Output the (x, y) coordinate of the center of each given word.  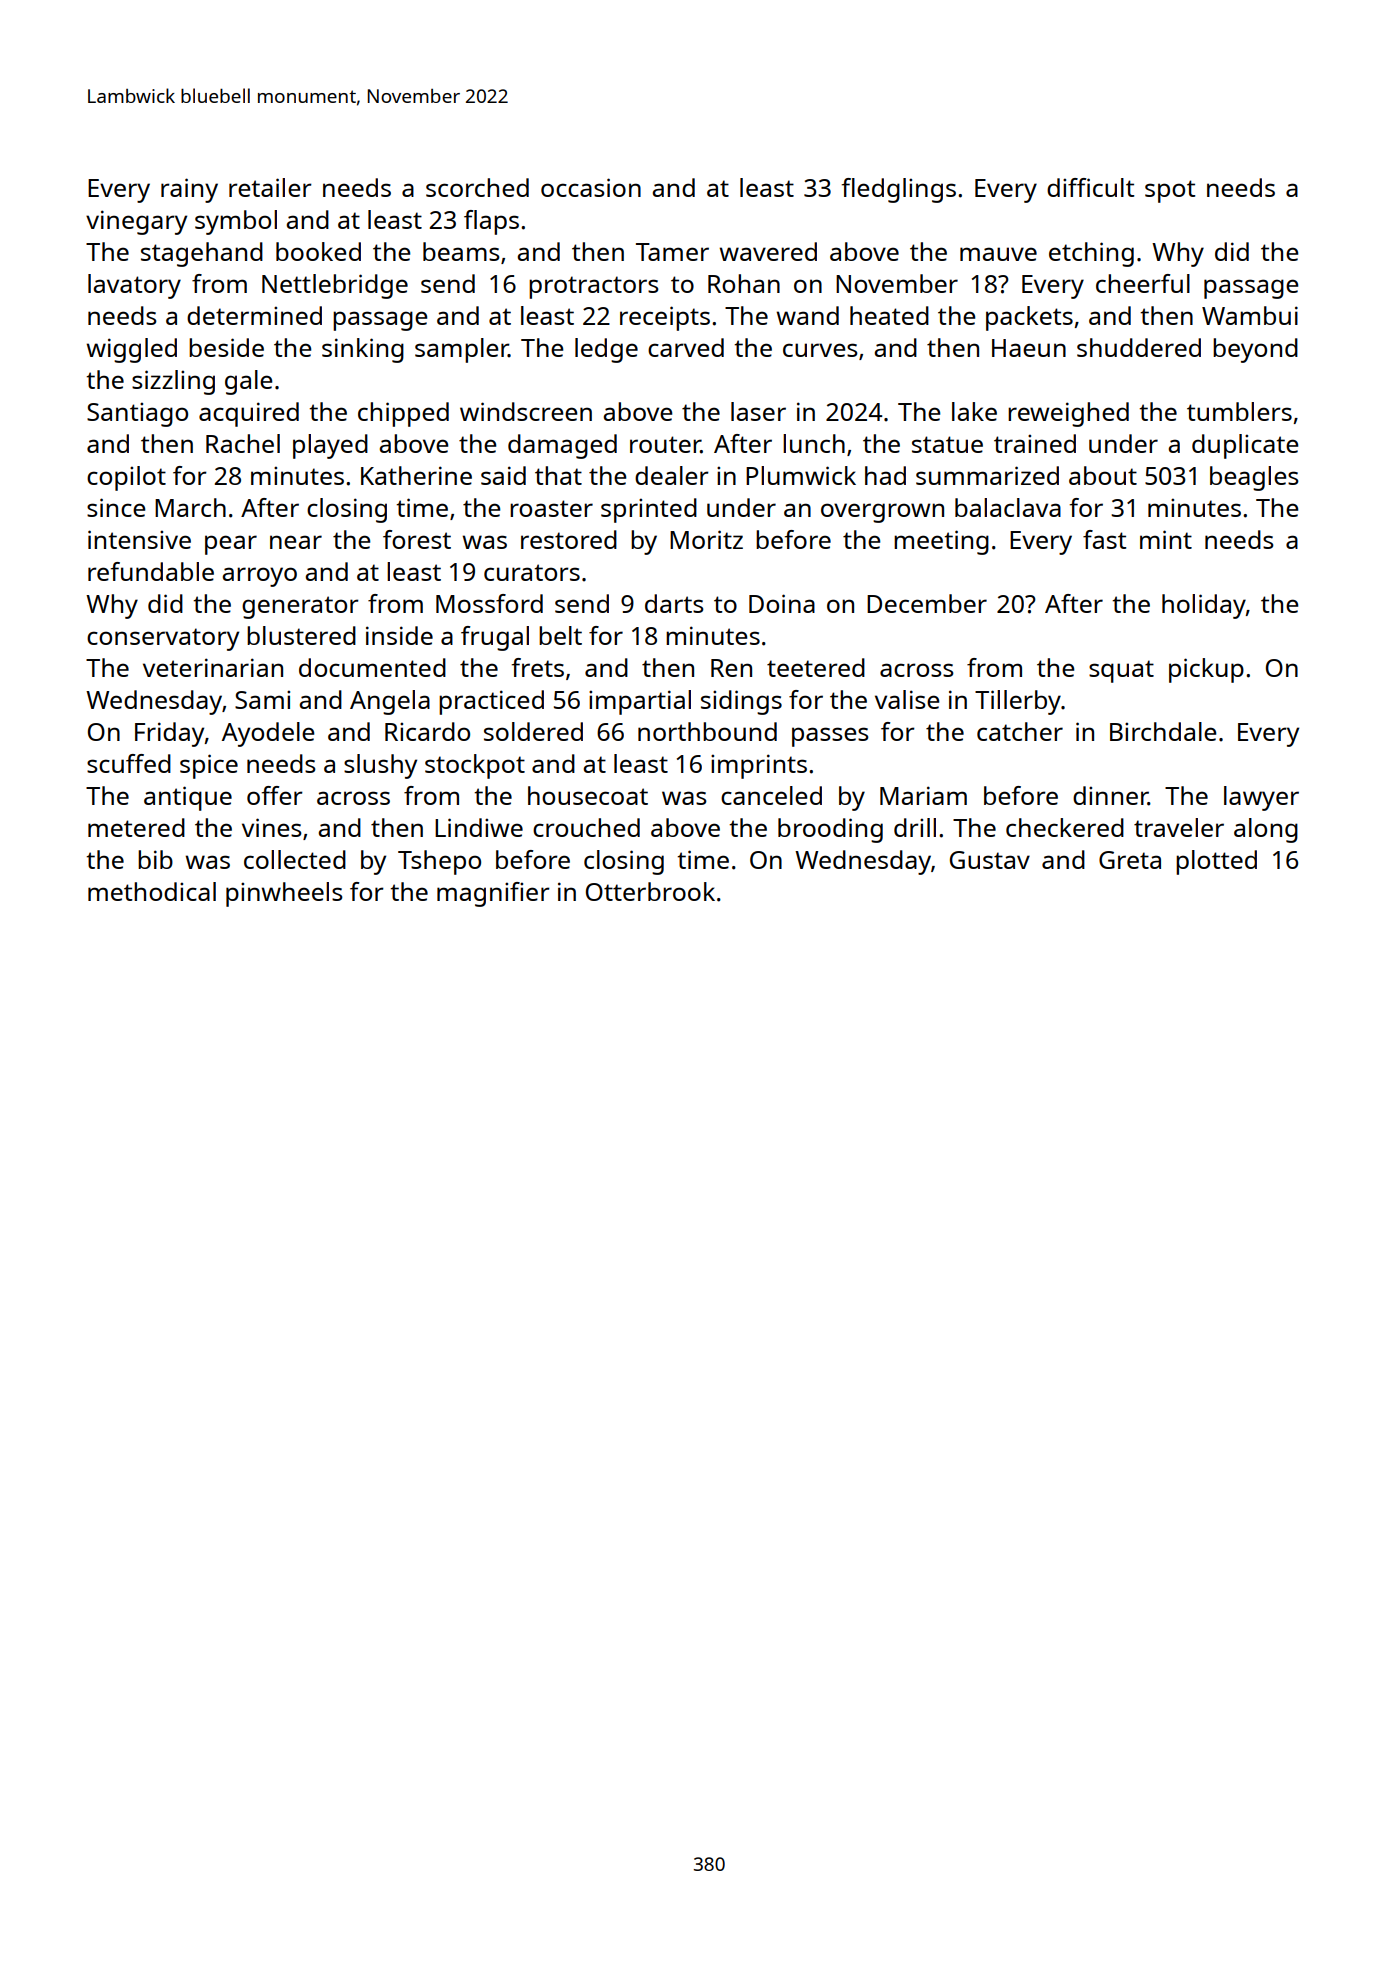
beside (226, 347)
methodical (152, 891)
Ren (731, 668)
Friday (169, 734)
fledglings (899, 190)
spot (1170, 191)
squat (1121, 671)
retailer (270, 187)
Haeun (1029, 348)
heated (889, 315)
